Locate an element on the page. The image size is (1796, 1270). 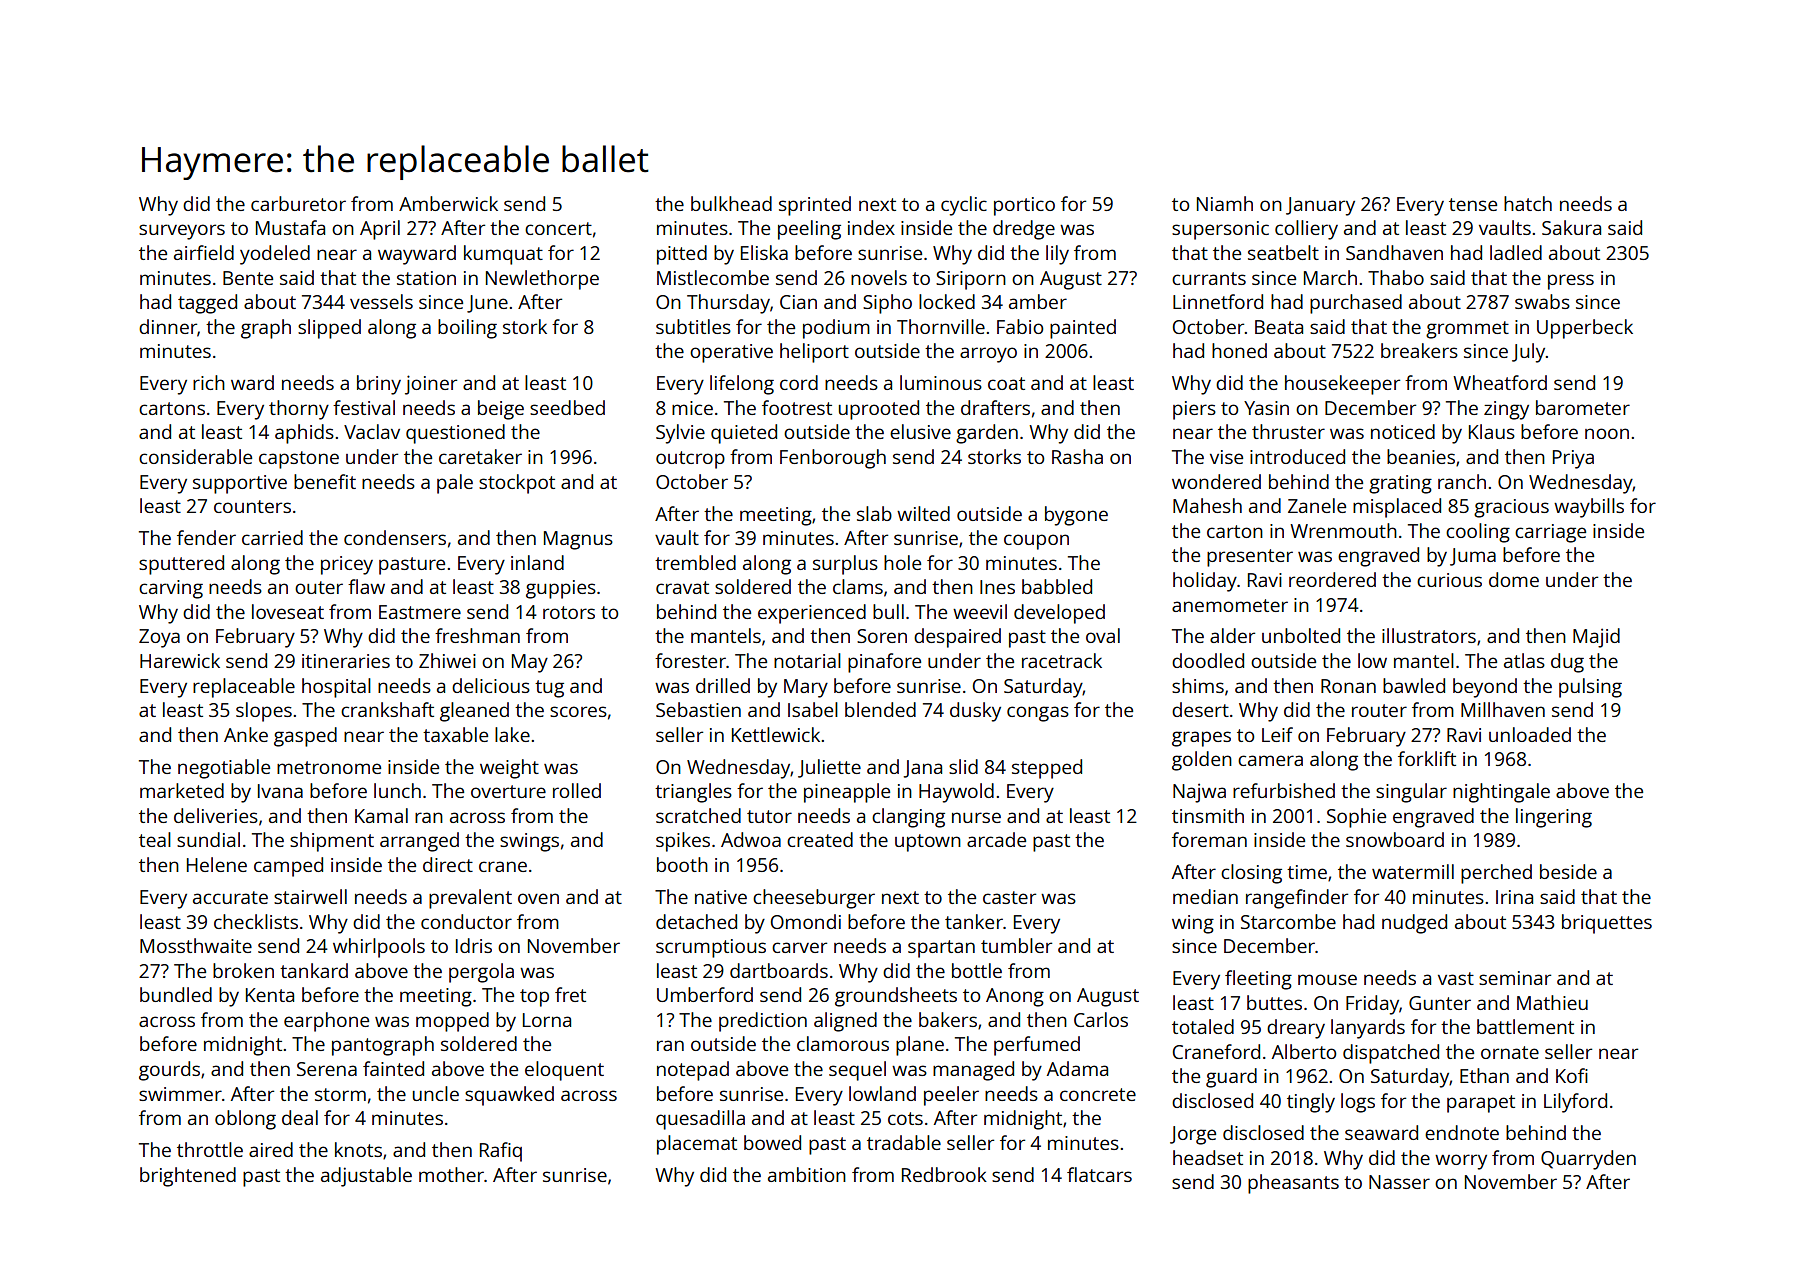
dinner is located at coordinates (168, 326).
